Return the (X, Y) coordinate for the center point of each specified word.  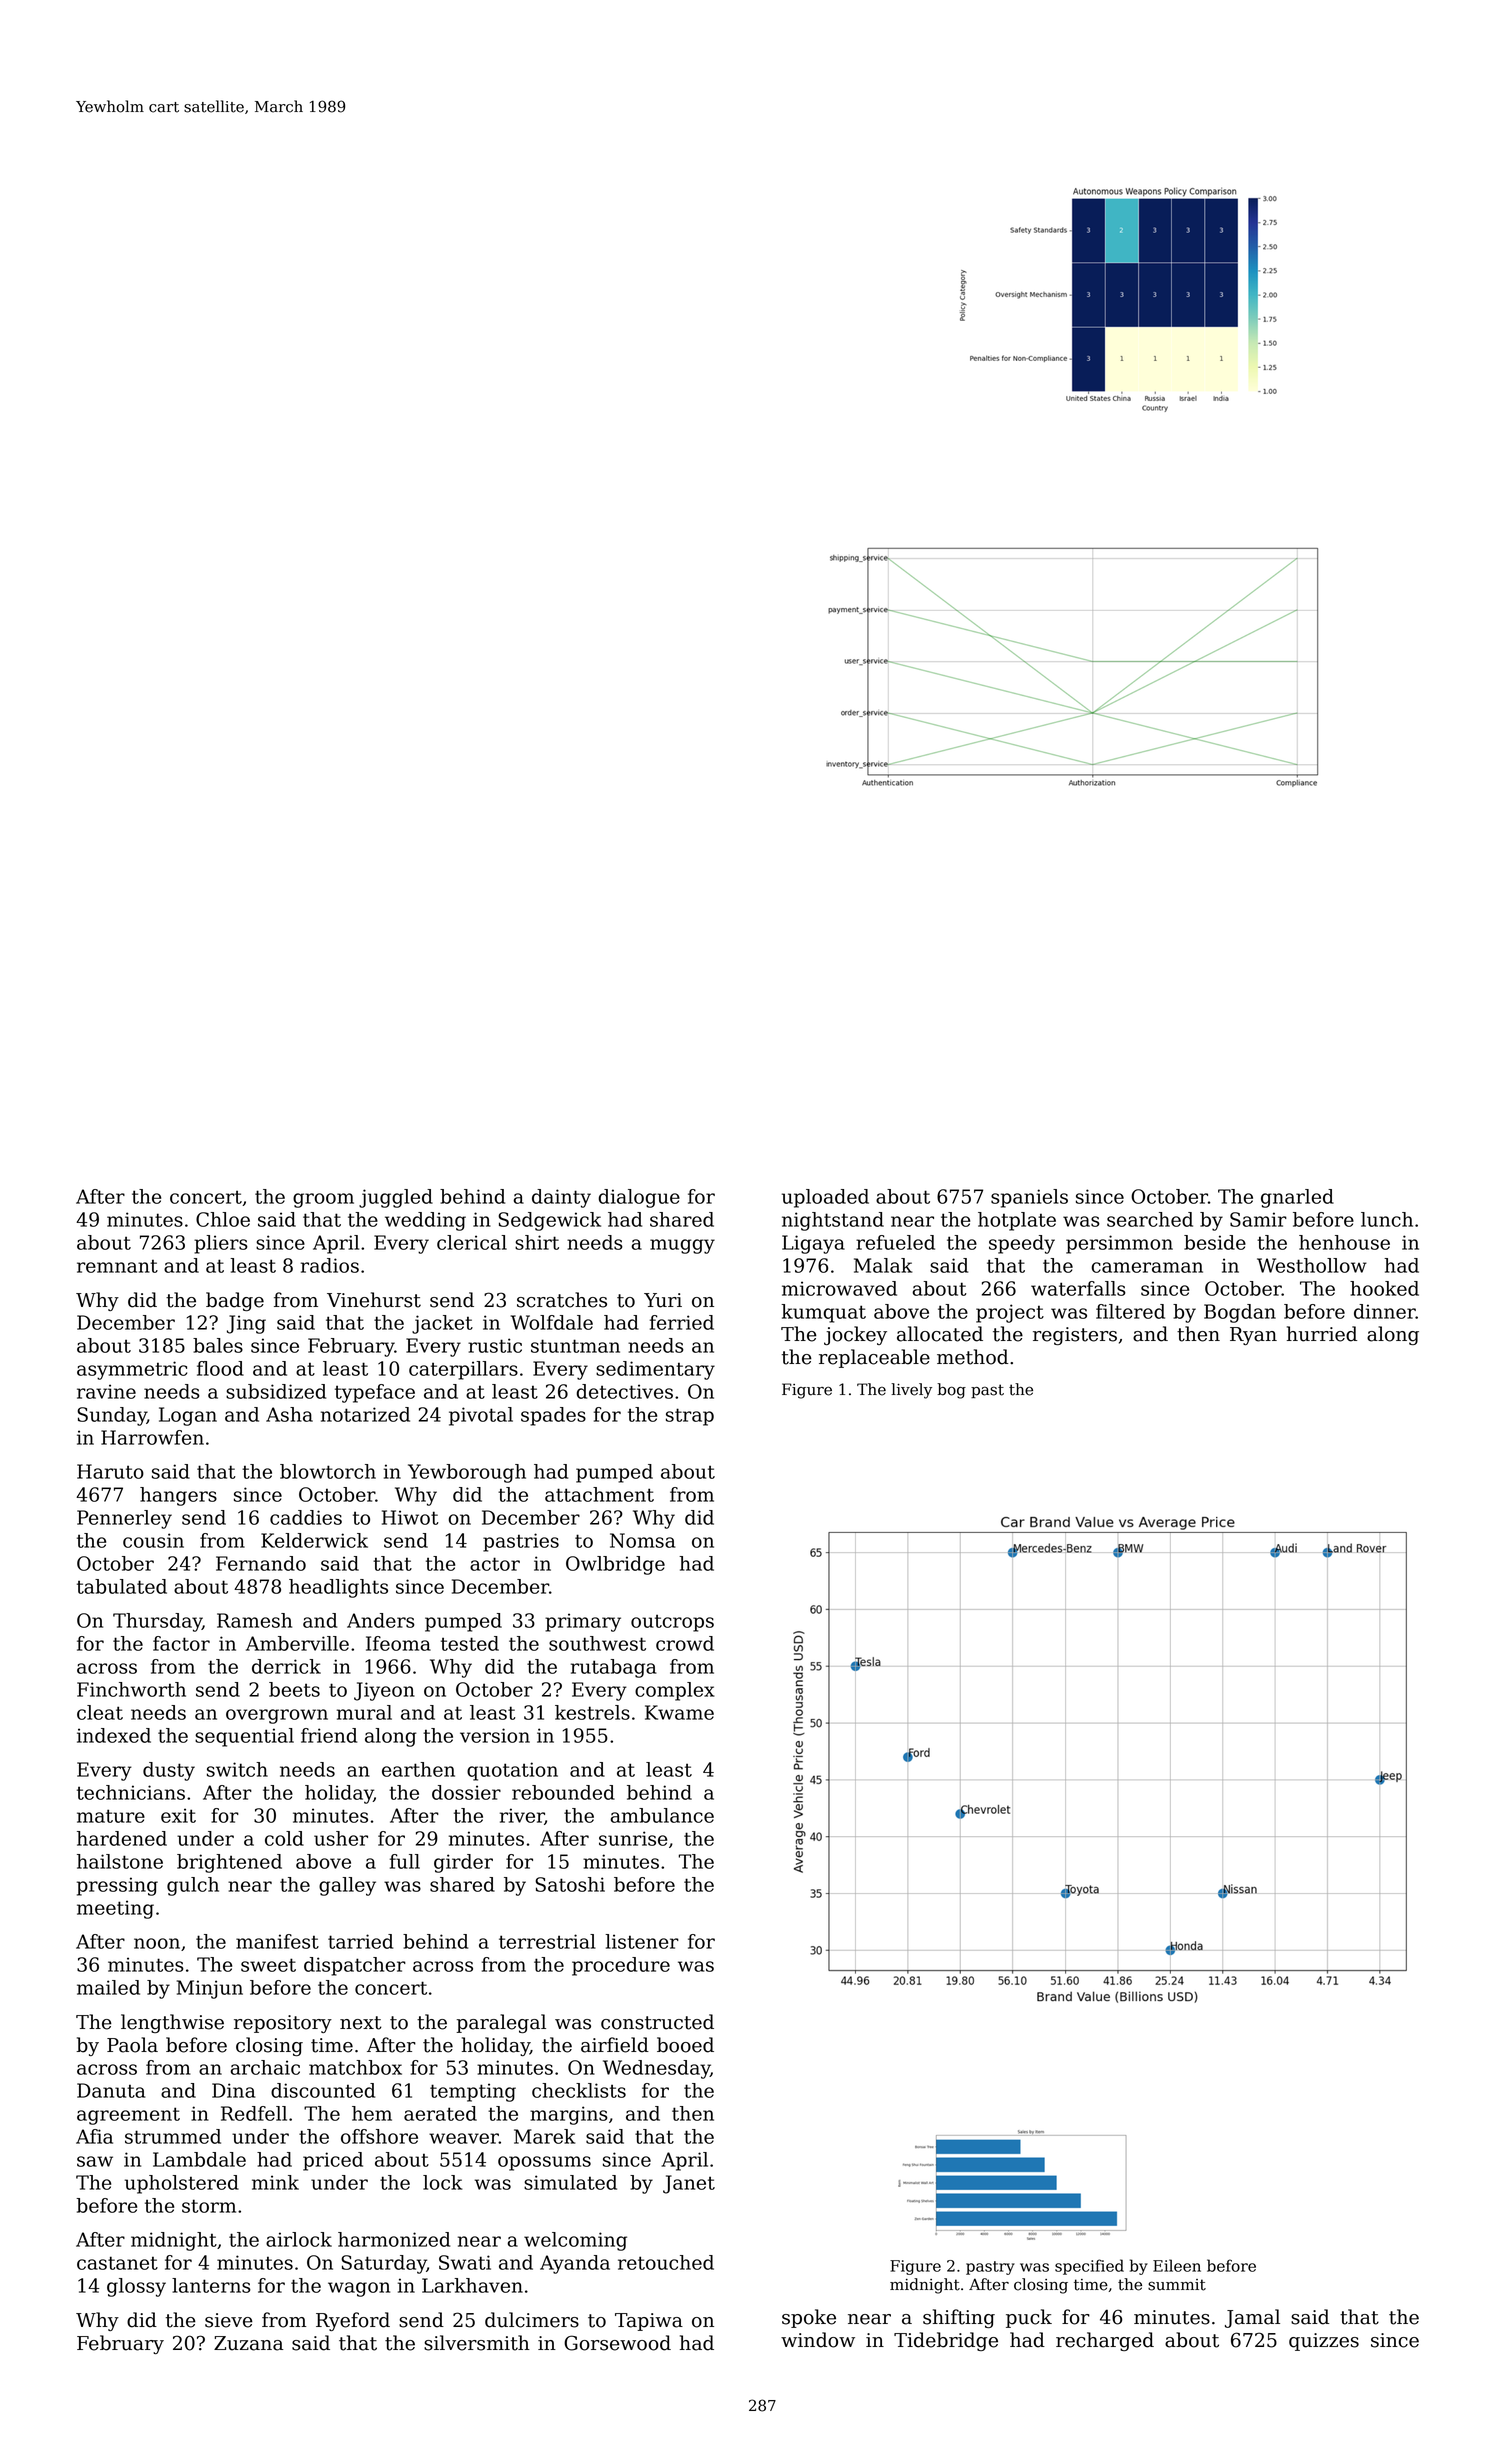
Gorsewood (617, 2343)
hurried (1322, 1334)
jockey (855, 1335)
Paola (132, 2045)
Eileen (1177, 2265)
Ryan (1253, 1336)
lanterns (211, 2285)
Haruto (110, 1471)
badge (235, 1301)
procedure (621, 1966)
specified (1089, 2267)
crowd (685, 1643)
